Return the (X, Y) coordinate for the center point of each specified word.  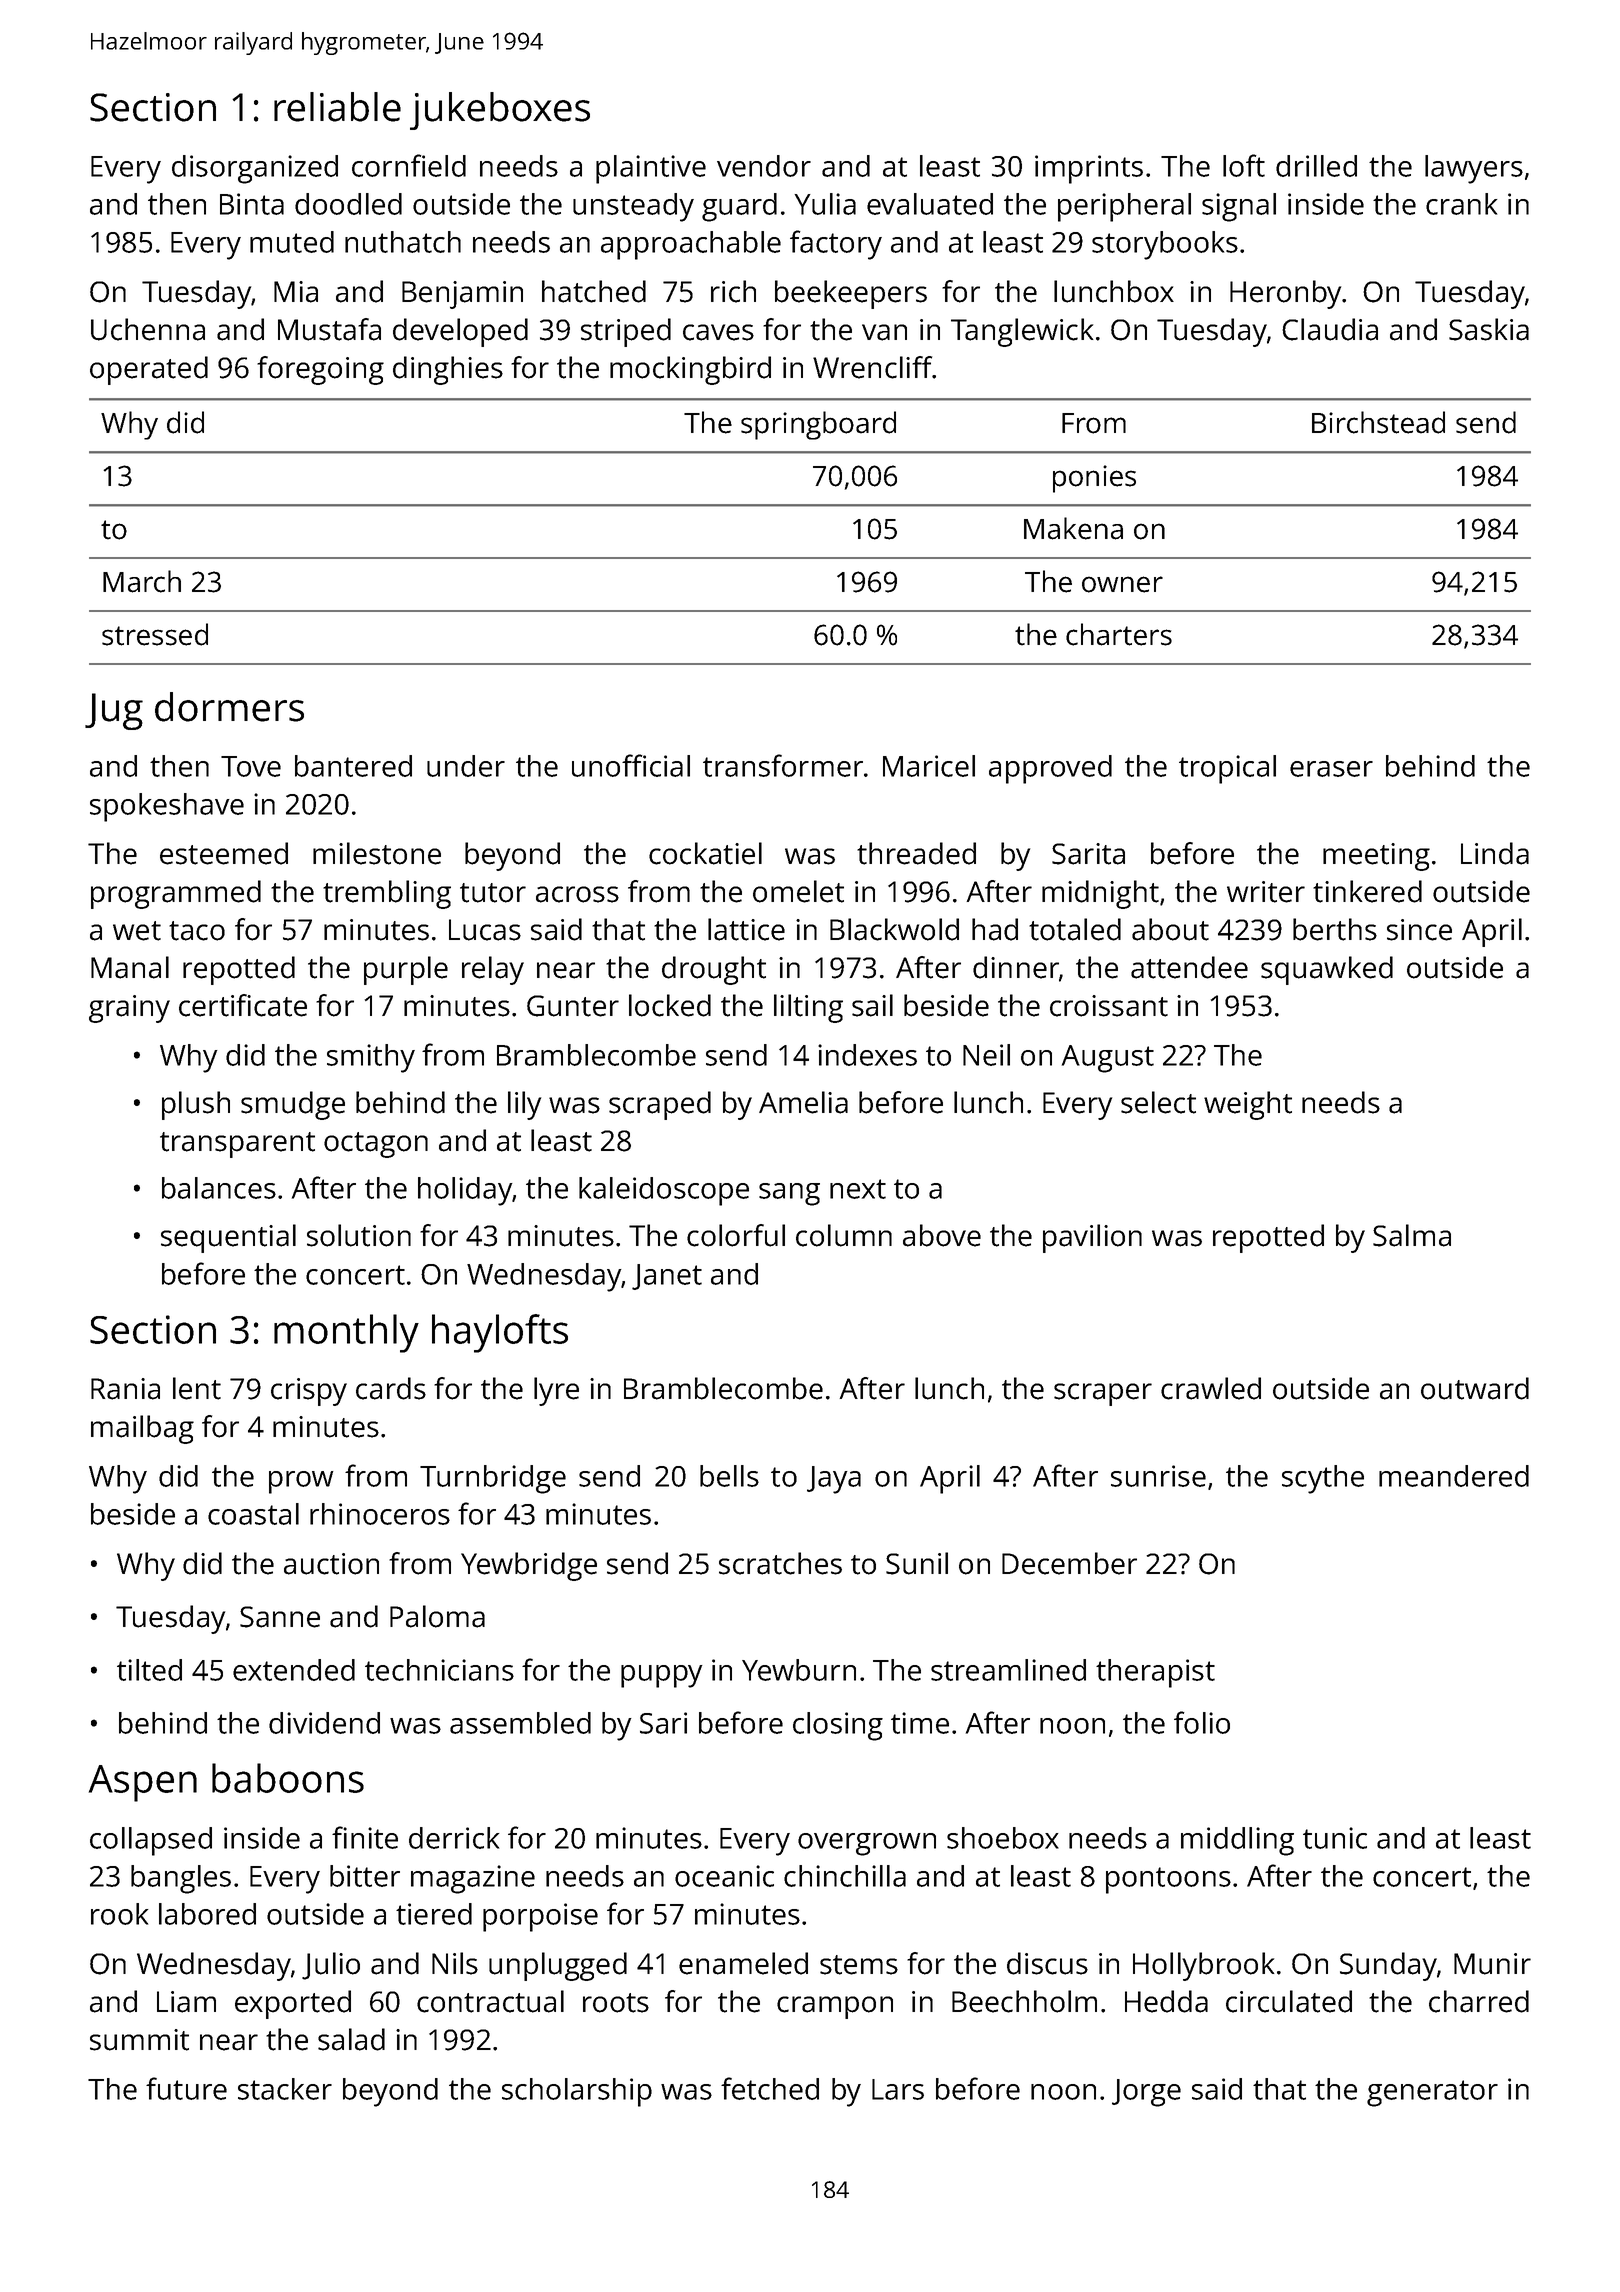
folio (1202, 1722)
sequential (228, 1238)
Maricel (929, 766)
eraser (1331, 769)
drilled (1316, 166)
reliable (337, 107)
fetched (770, 2088)
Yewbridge (529, 1566)
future (186, 2088)
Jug (114, 711)
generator (1432, 2093)
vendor (764, 166)
